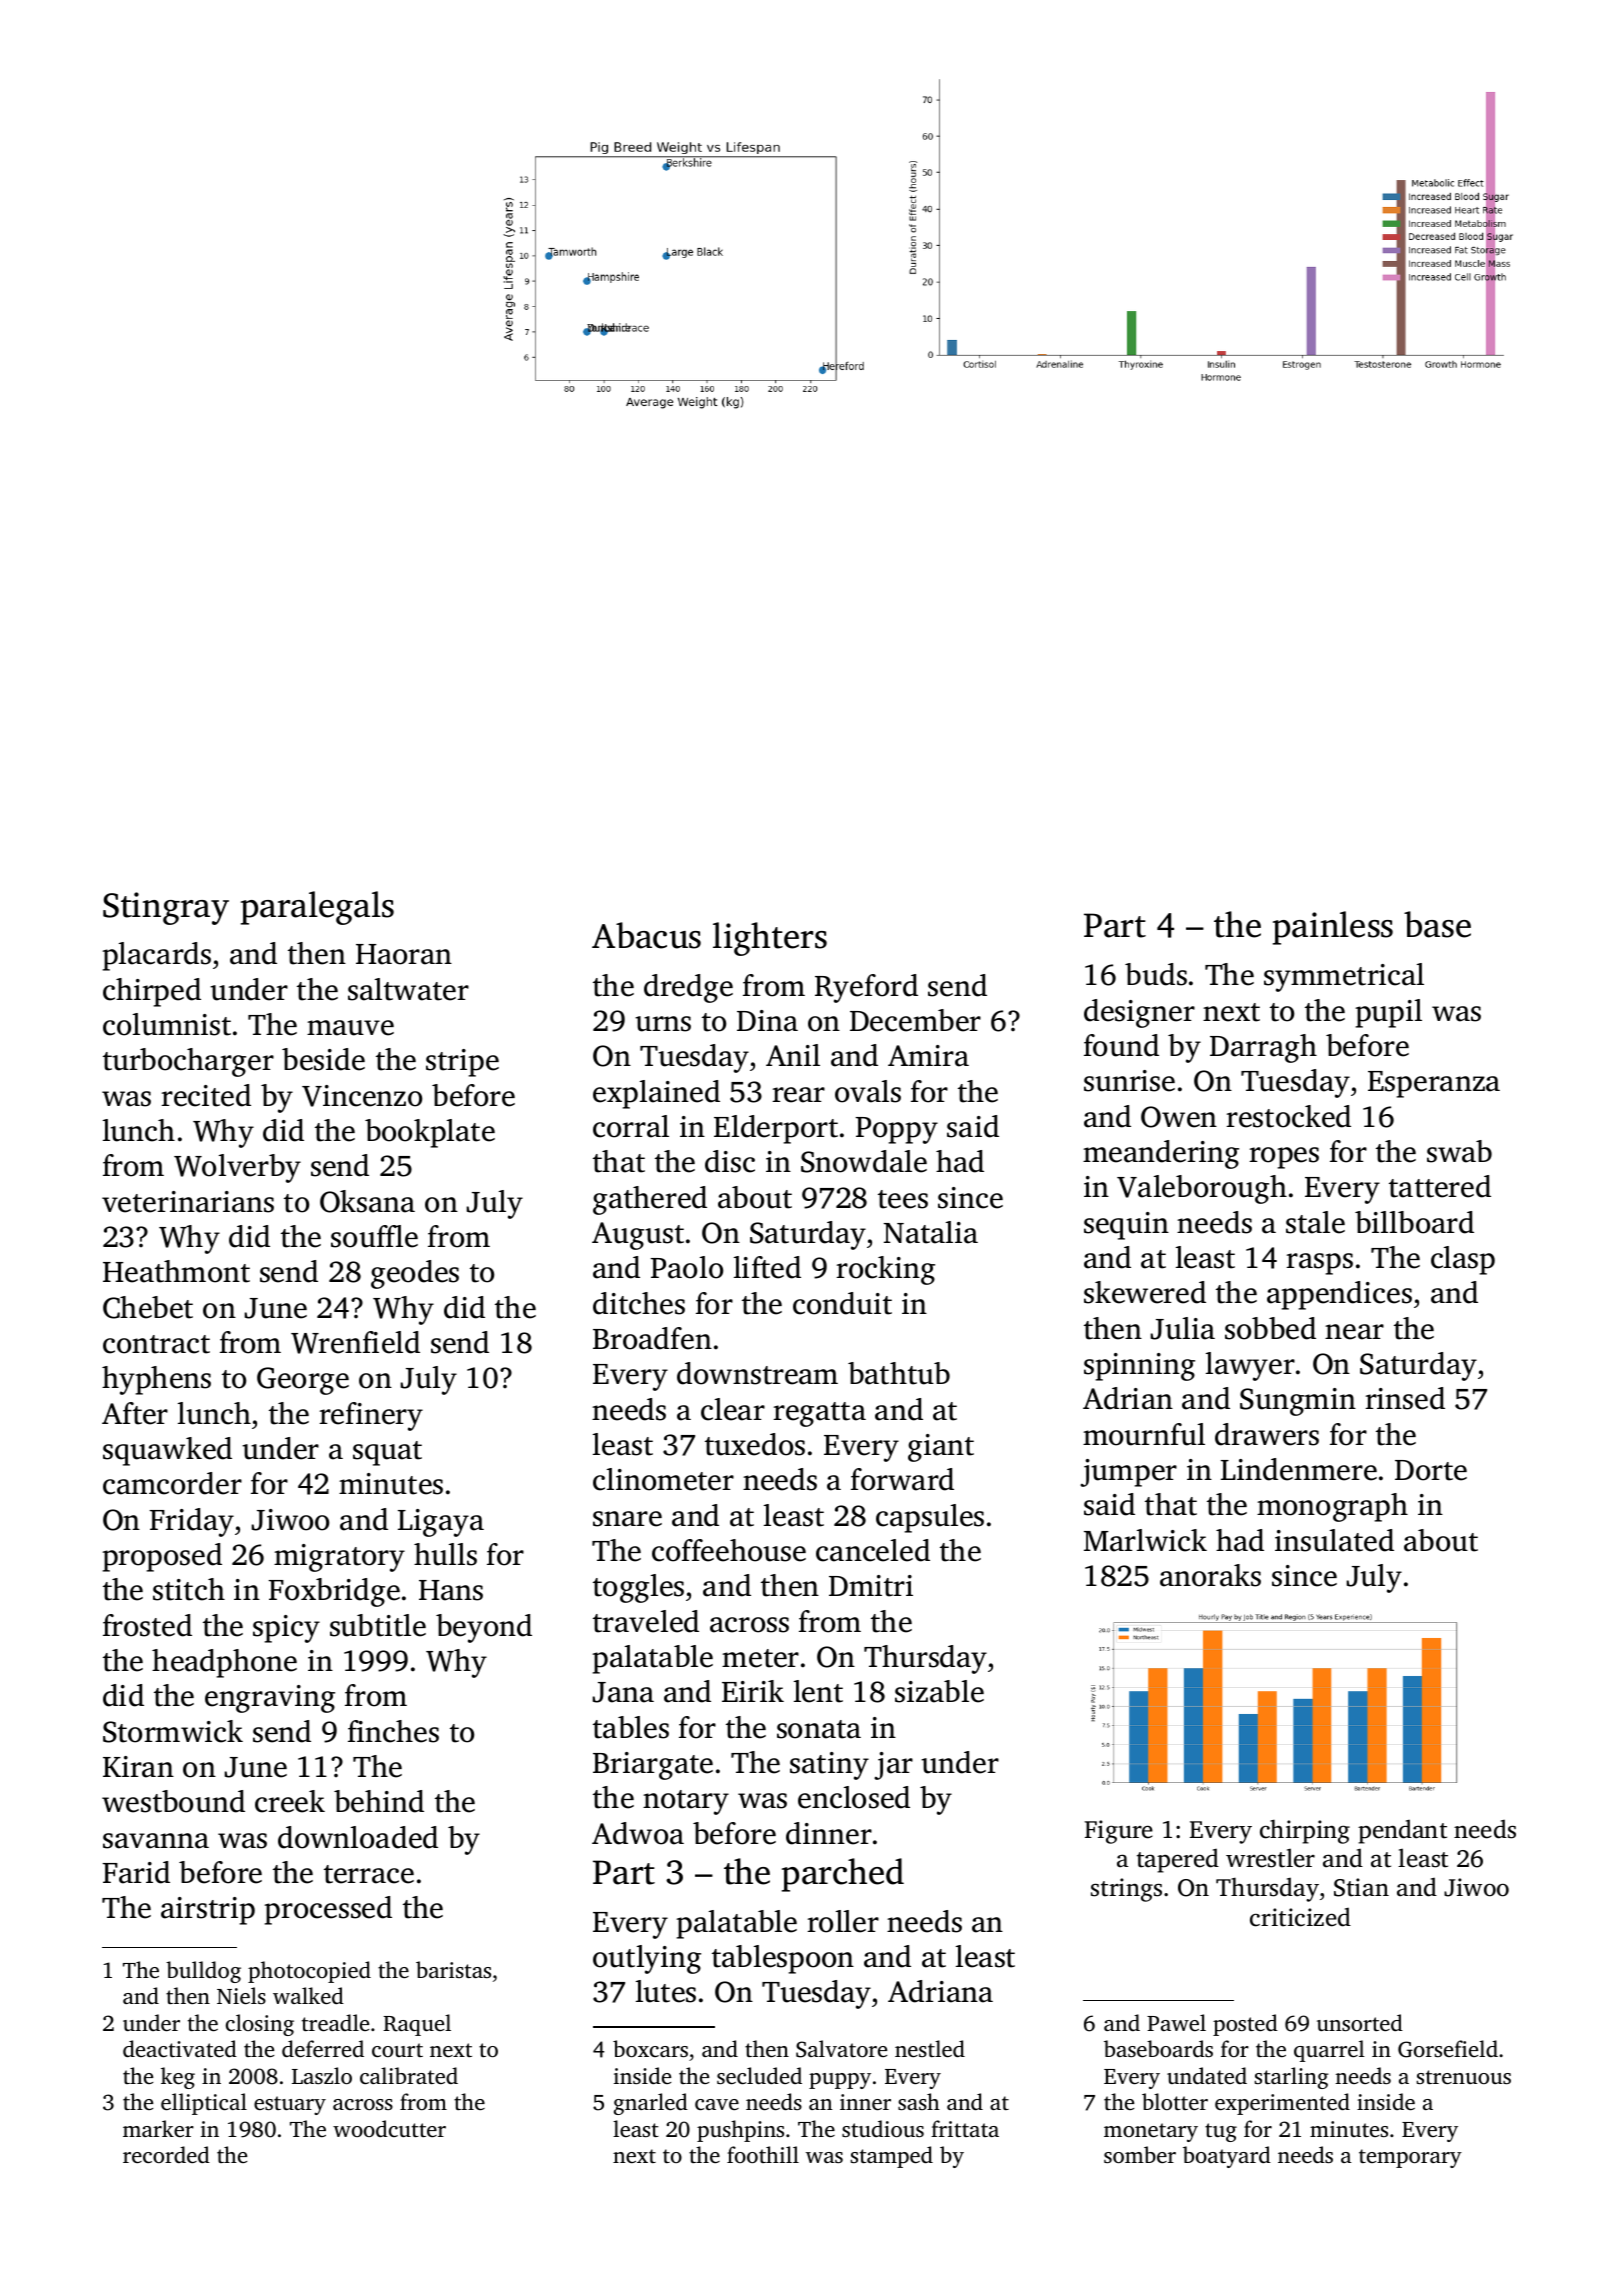  What do you see at coordinates (1434, 1084) in the page?
I see `Esperanza` at bounding box center [1434, 1084].
